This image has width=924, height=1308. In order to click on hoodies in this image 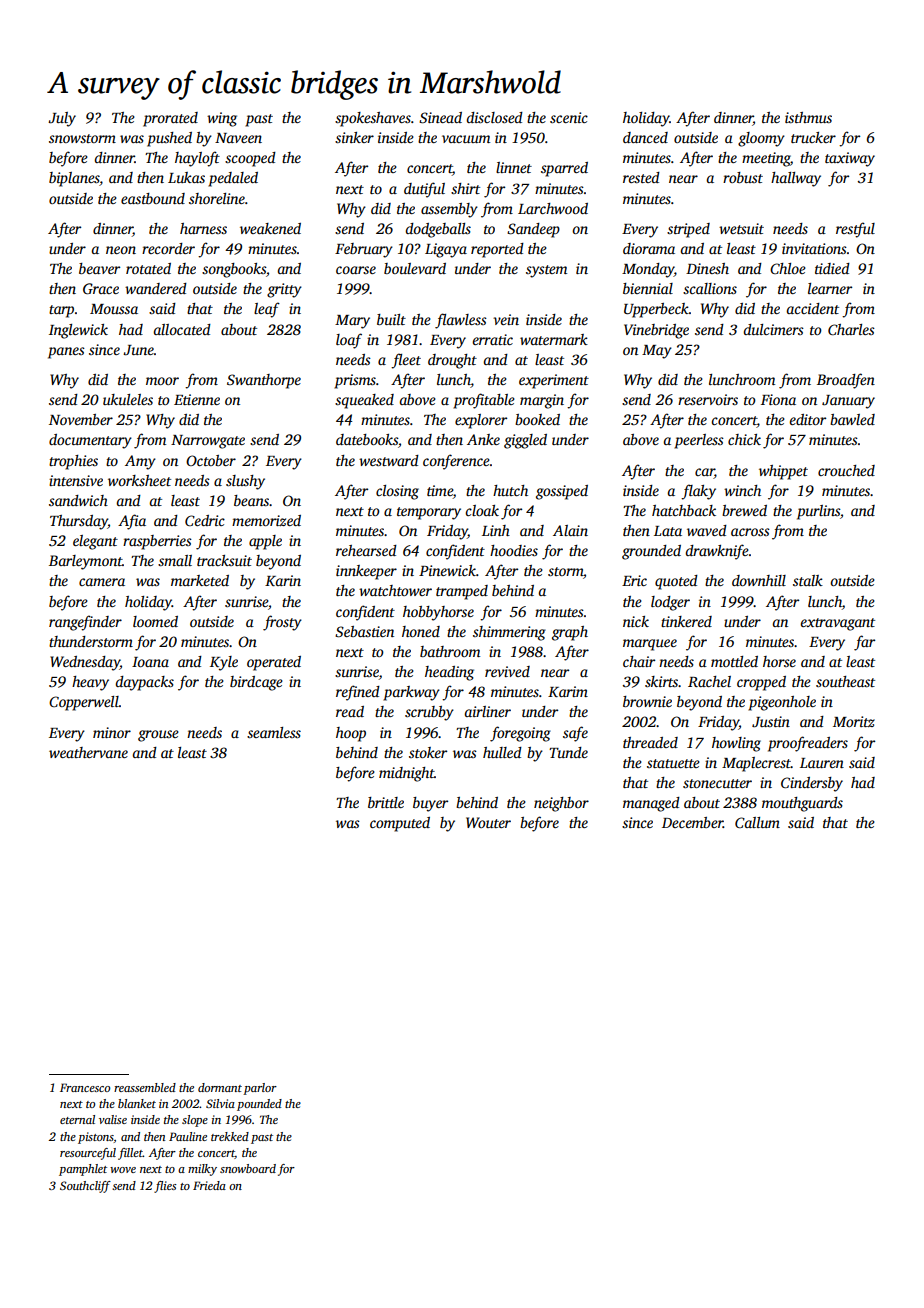, I will do `click(514, 550)`.
